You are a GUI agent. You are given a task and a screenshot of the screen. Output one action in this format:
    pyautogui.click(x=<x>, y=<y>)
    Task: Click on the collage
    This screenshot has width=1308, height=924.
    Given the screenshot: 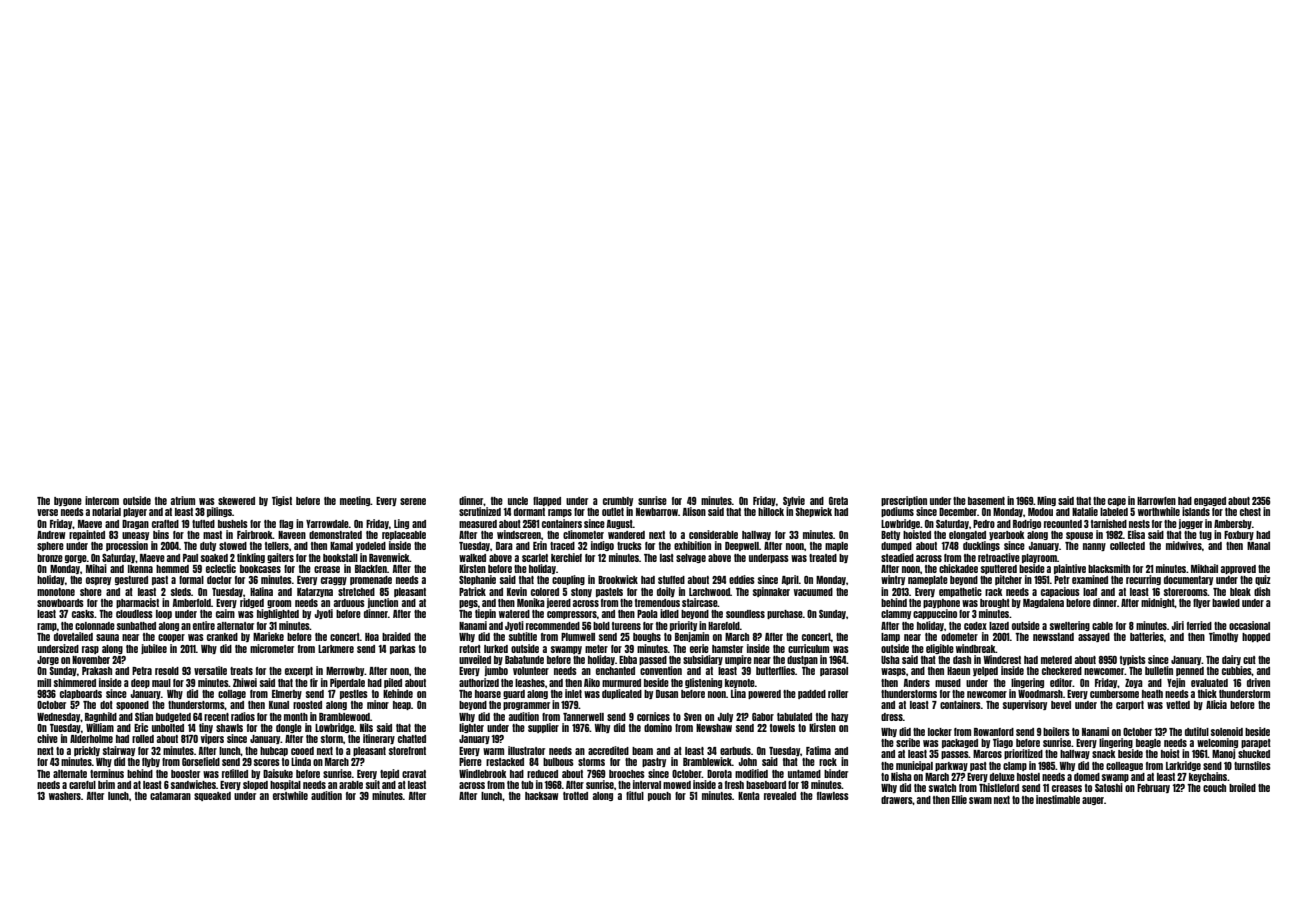 What is the action you would take?
    pyautogui.click(x=232, y=694)
